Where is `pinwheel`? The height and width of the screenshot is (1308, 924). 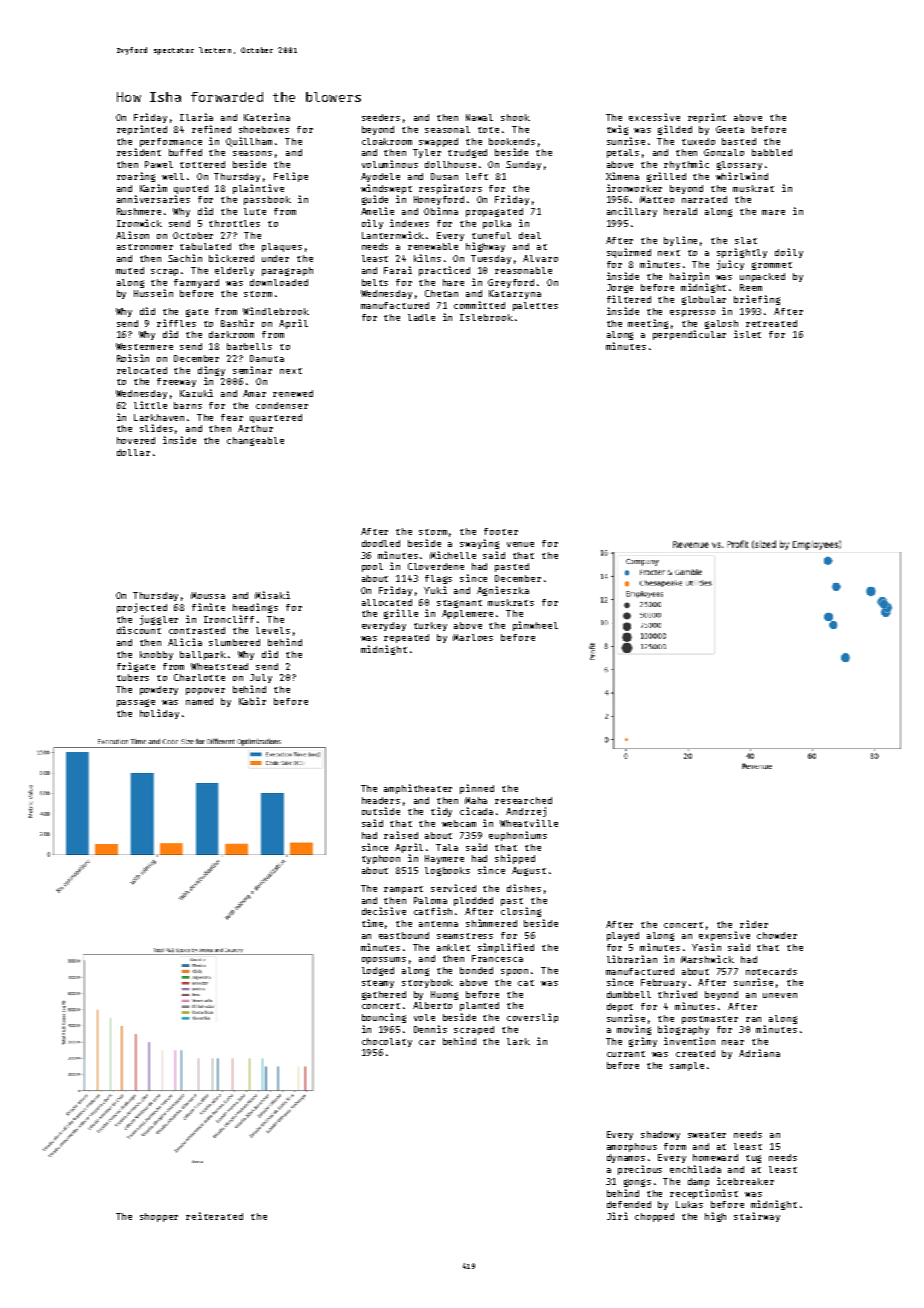
pinwheel is located at coordinates (535, 626).
